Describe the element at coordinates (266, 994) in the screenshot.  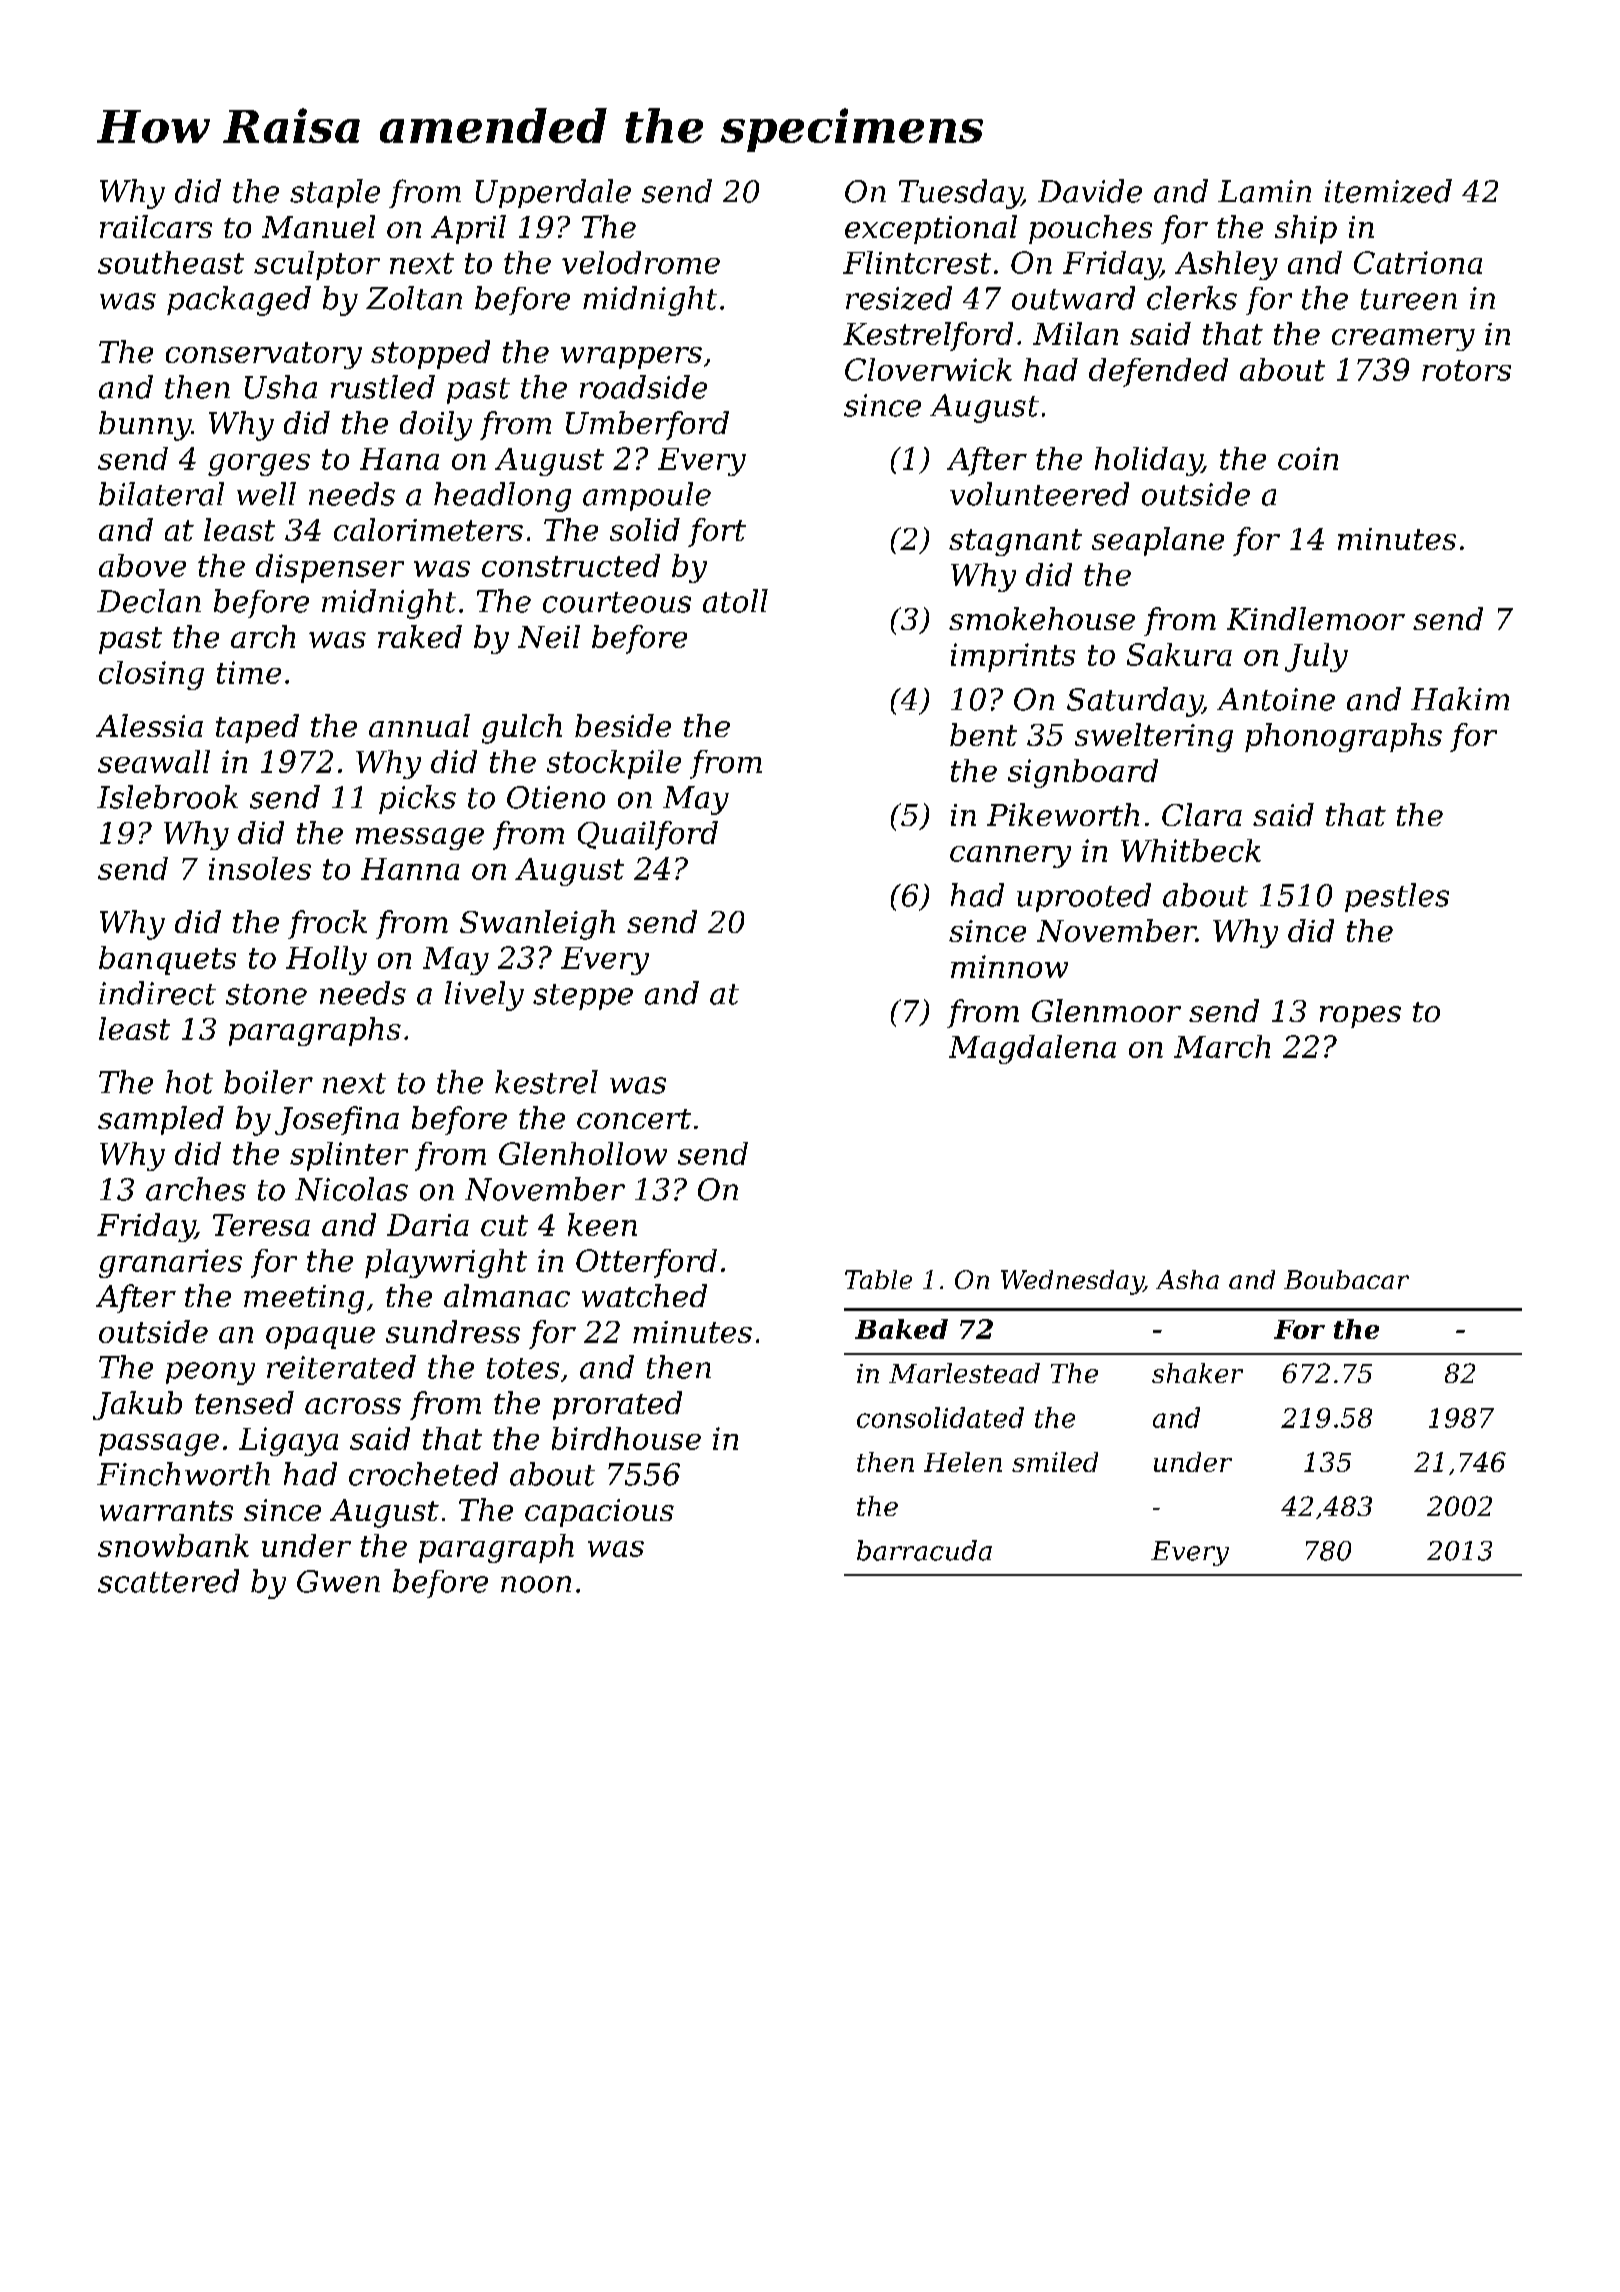
I see `stone` at that location.
